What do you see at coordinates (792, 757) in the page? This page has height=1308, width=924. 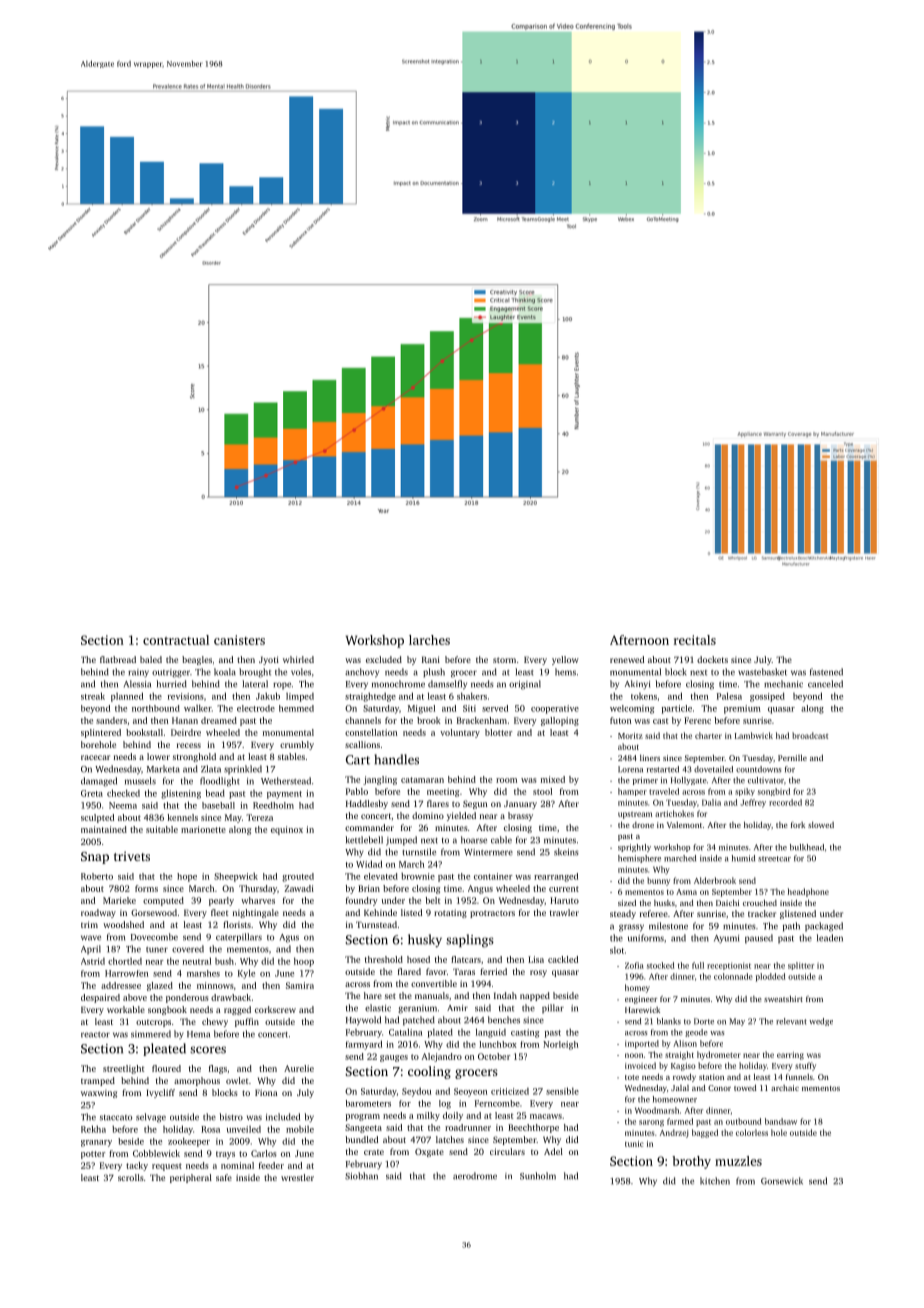 I see `Pernille` at bounding box center [792, 757].
